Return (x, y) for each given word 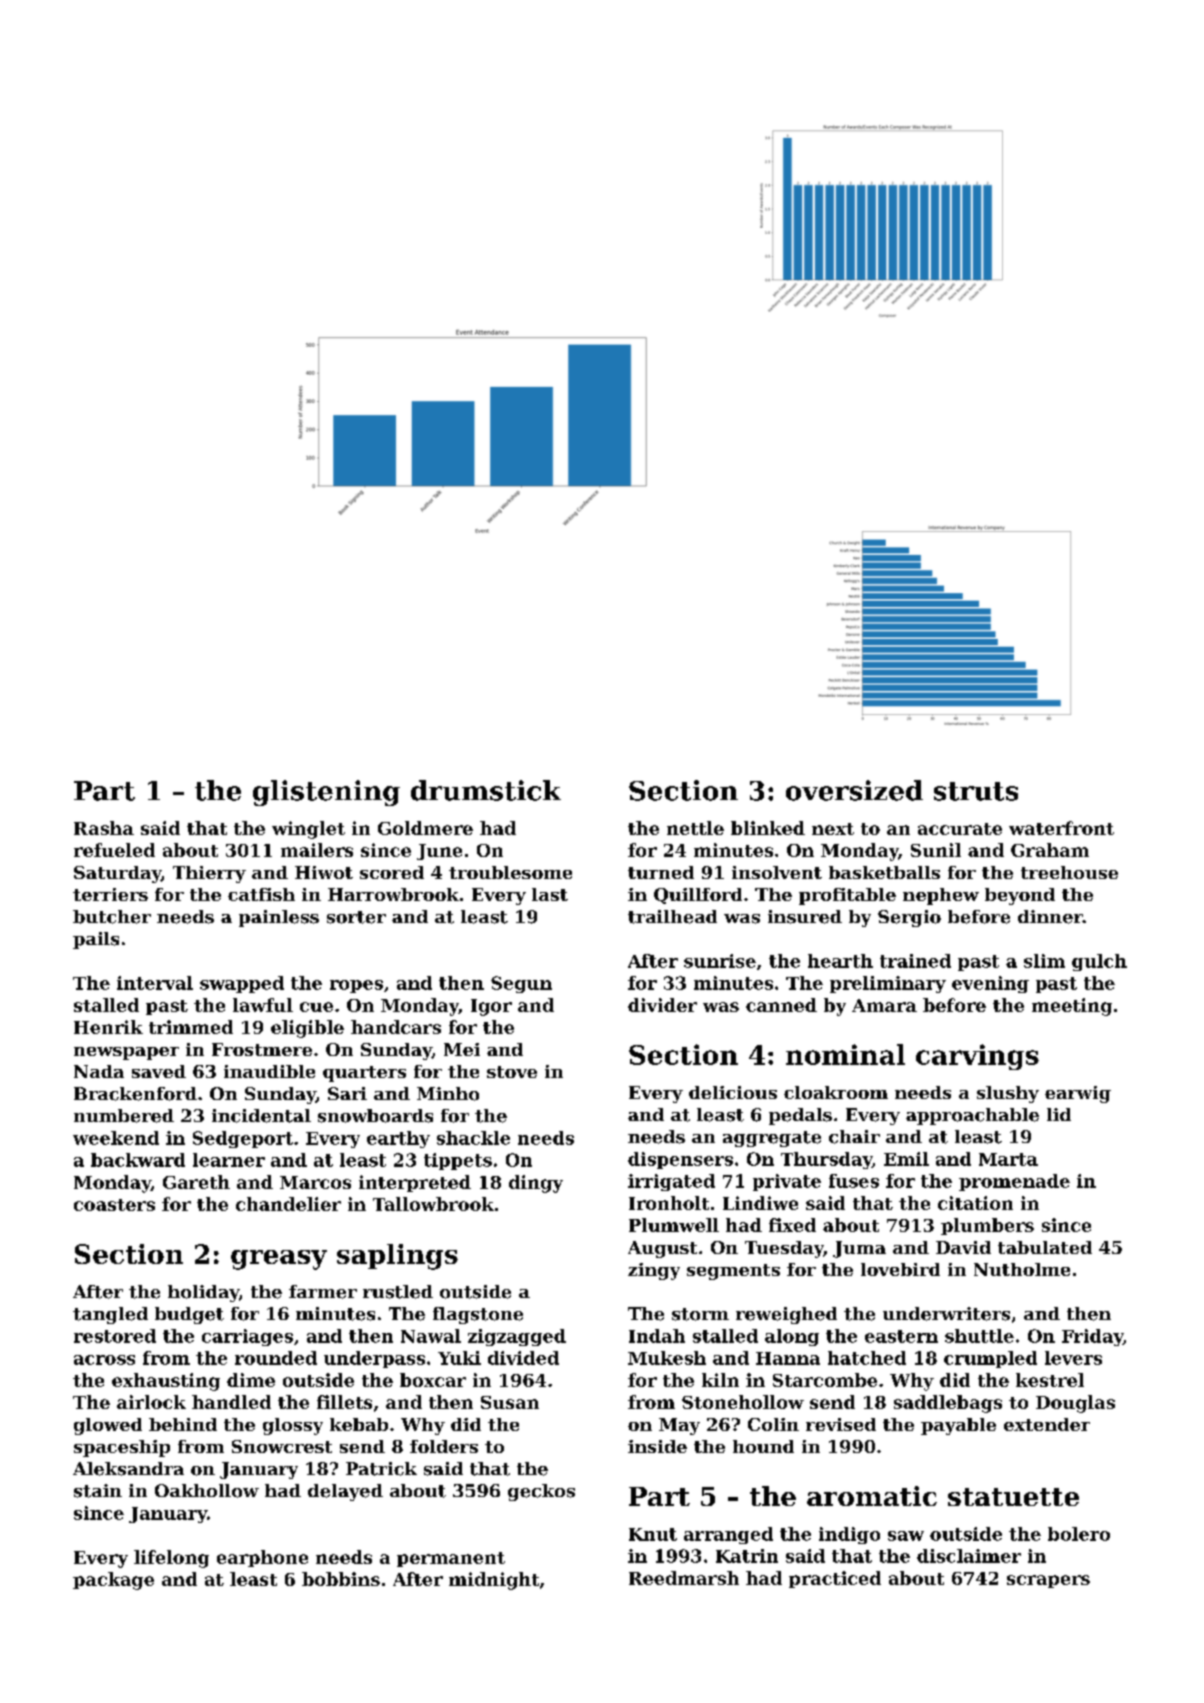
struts (976, 791)
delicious (733, 1092)
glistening (326, 793)
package (113, 1581)
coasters (114, 1205)
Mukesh (667, 1358)
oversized (854, 790)
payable (958, 1426)
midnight (494, 1581)
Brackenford (135, 1094)
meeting (1072, 1007)
